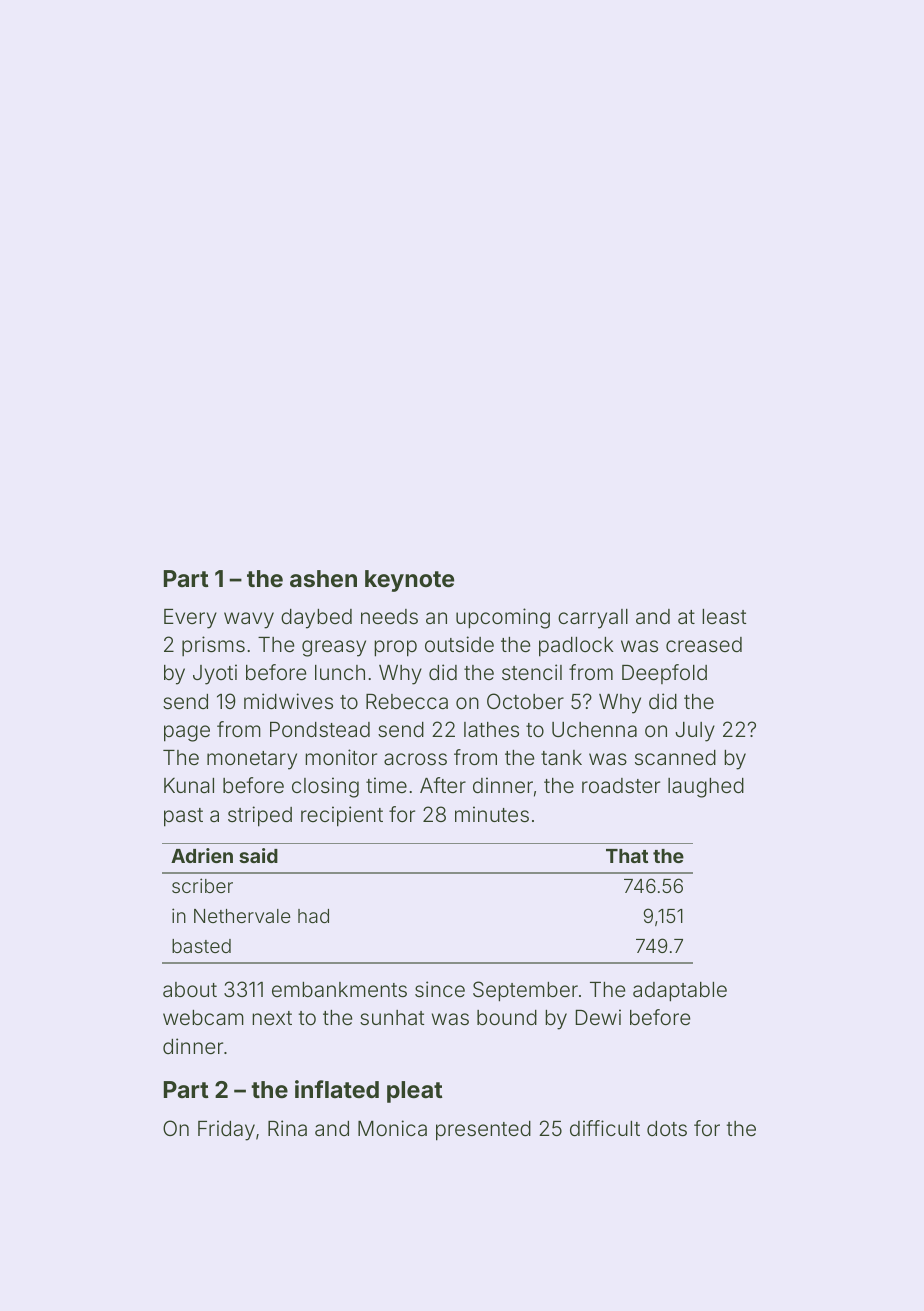  What do you see at coordinates (675, 757) in the screenshot?
I see `scanned` at bounding box center [675, 757].
